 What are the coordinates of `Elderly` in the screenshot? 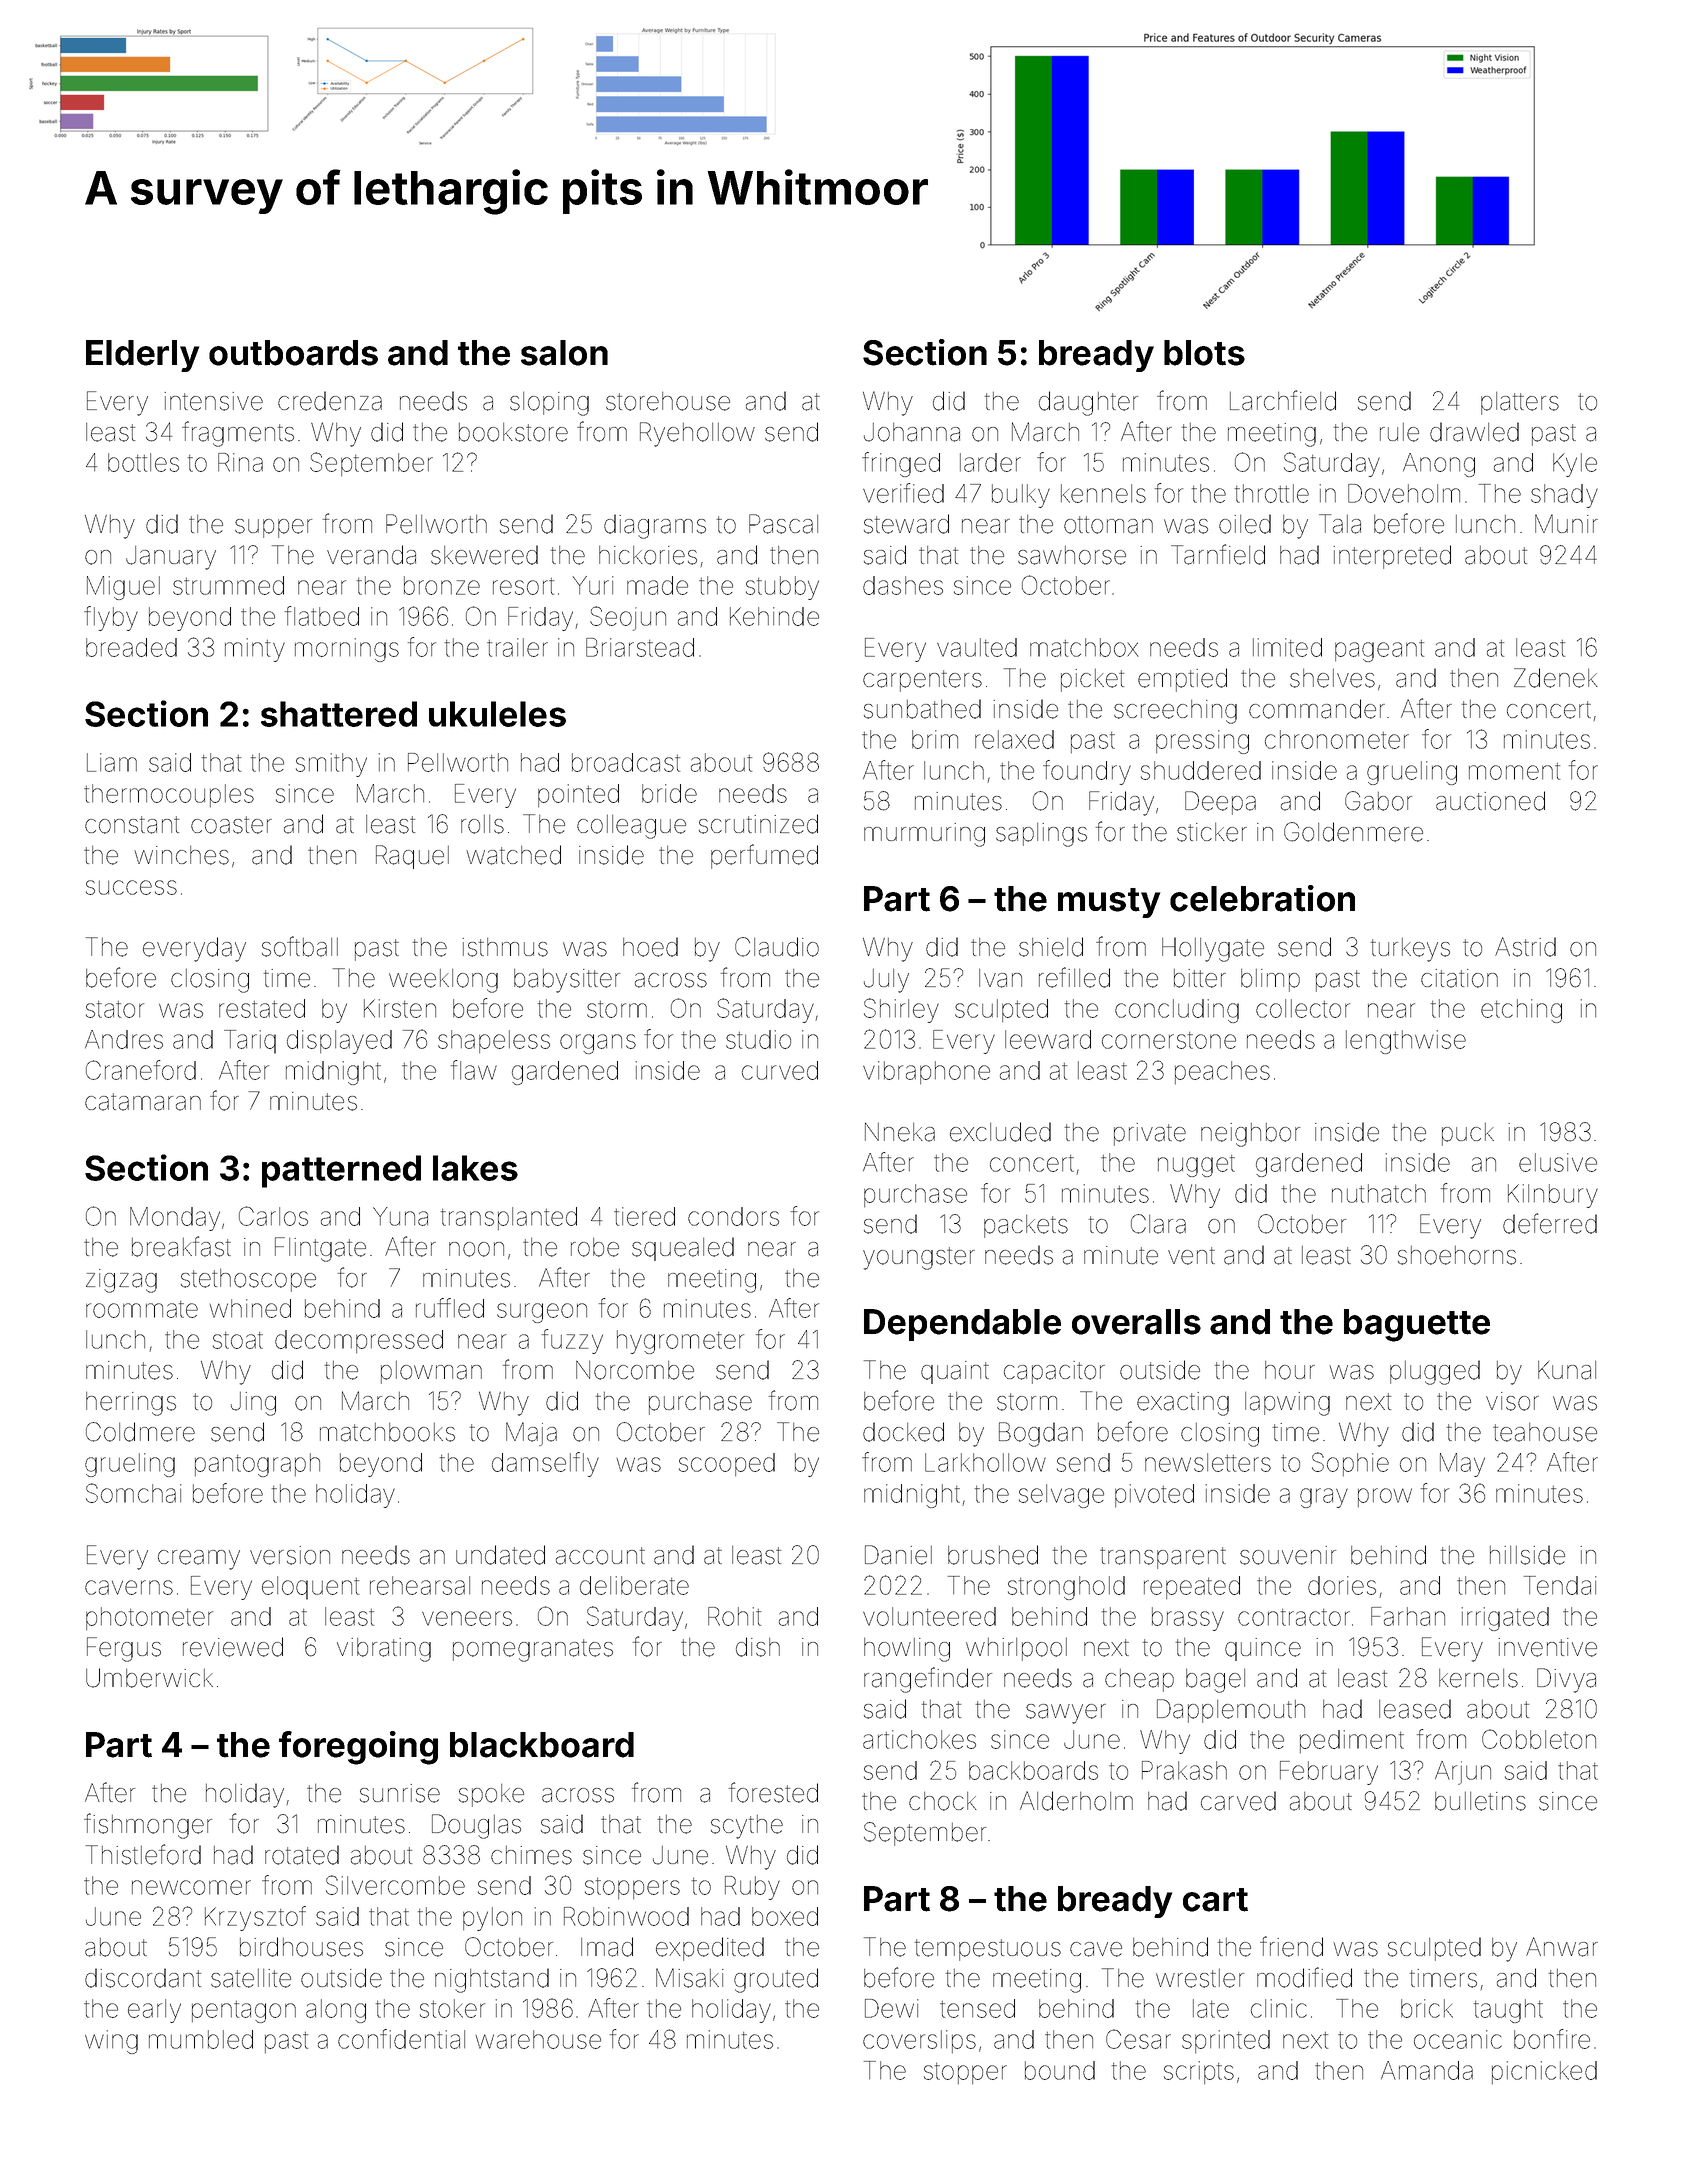 It's located at (142, 356).
